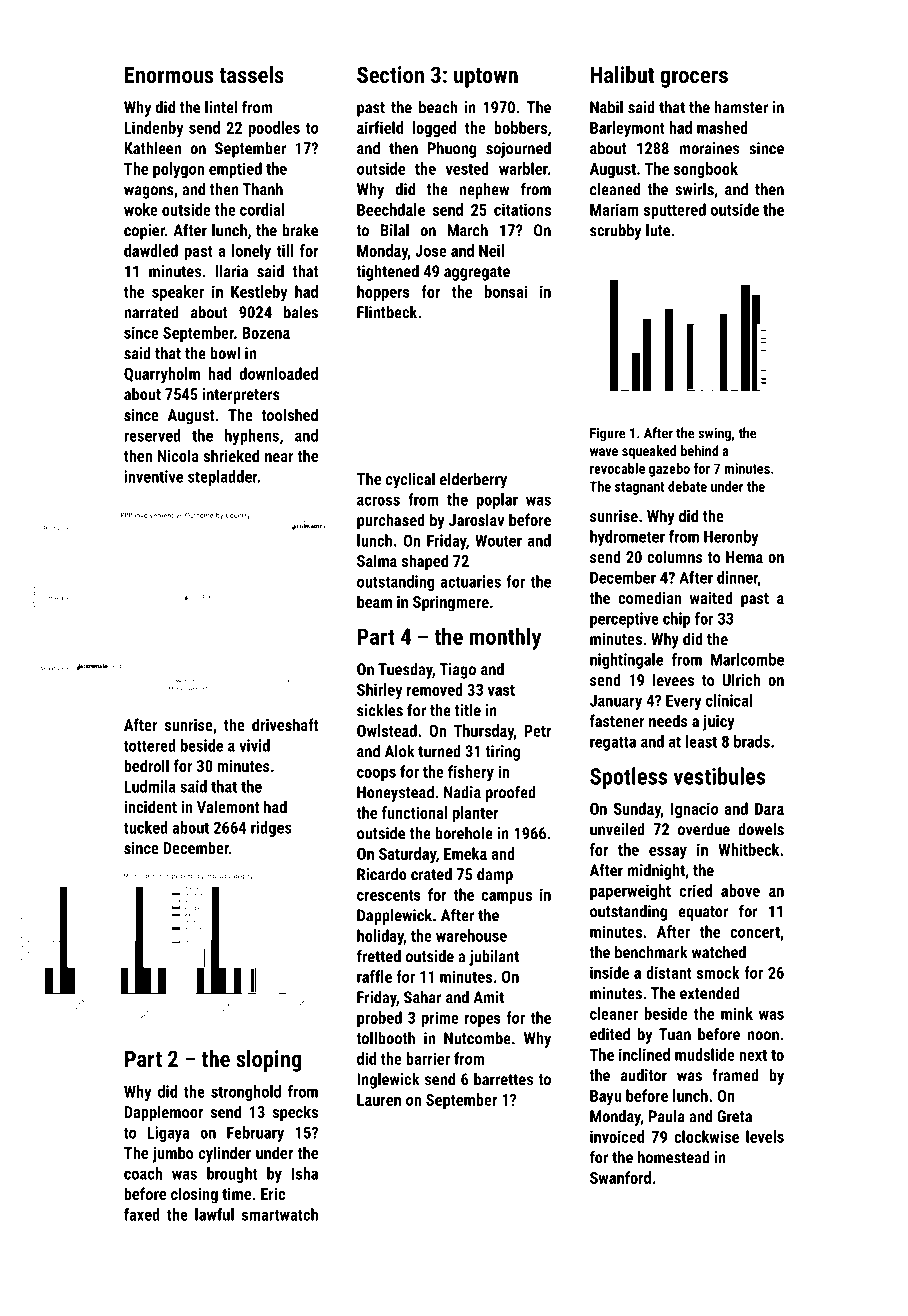 The height and width of the screenshot is (1316, 908). Describe the element at coordinates (222, 478) in the screenshot. I see `stepladder` at that location.
